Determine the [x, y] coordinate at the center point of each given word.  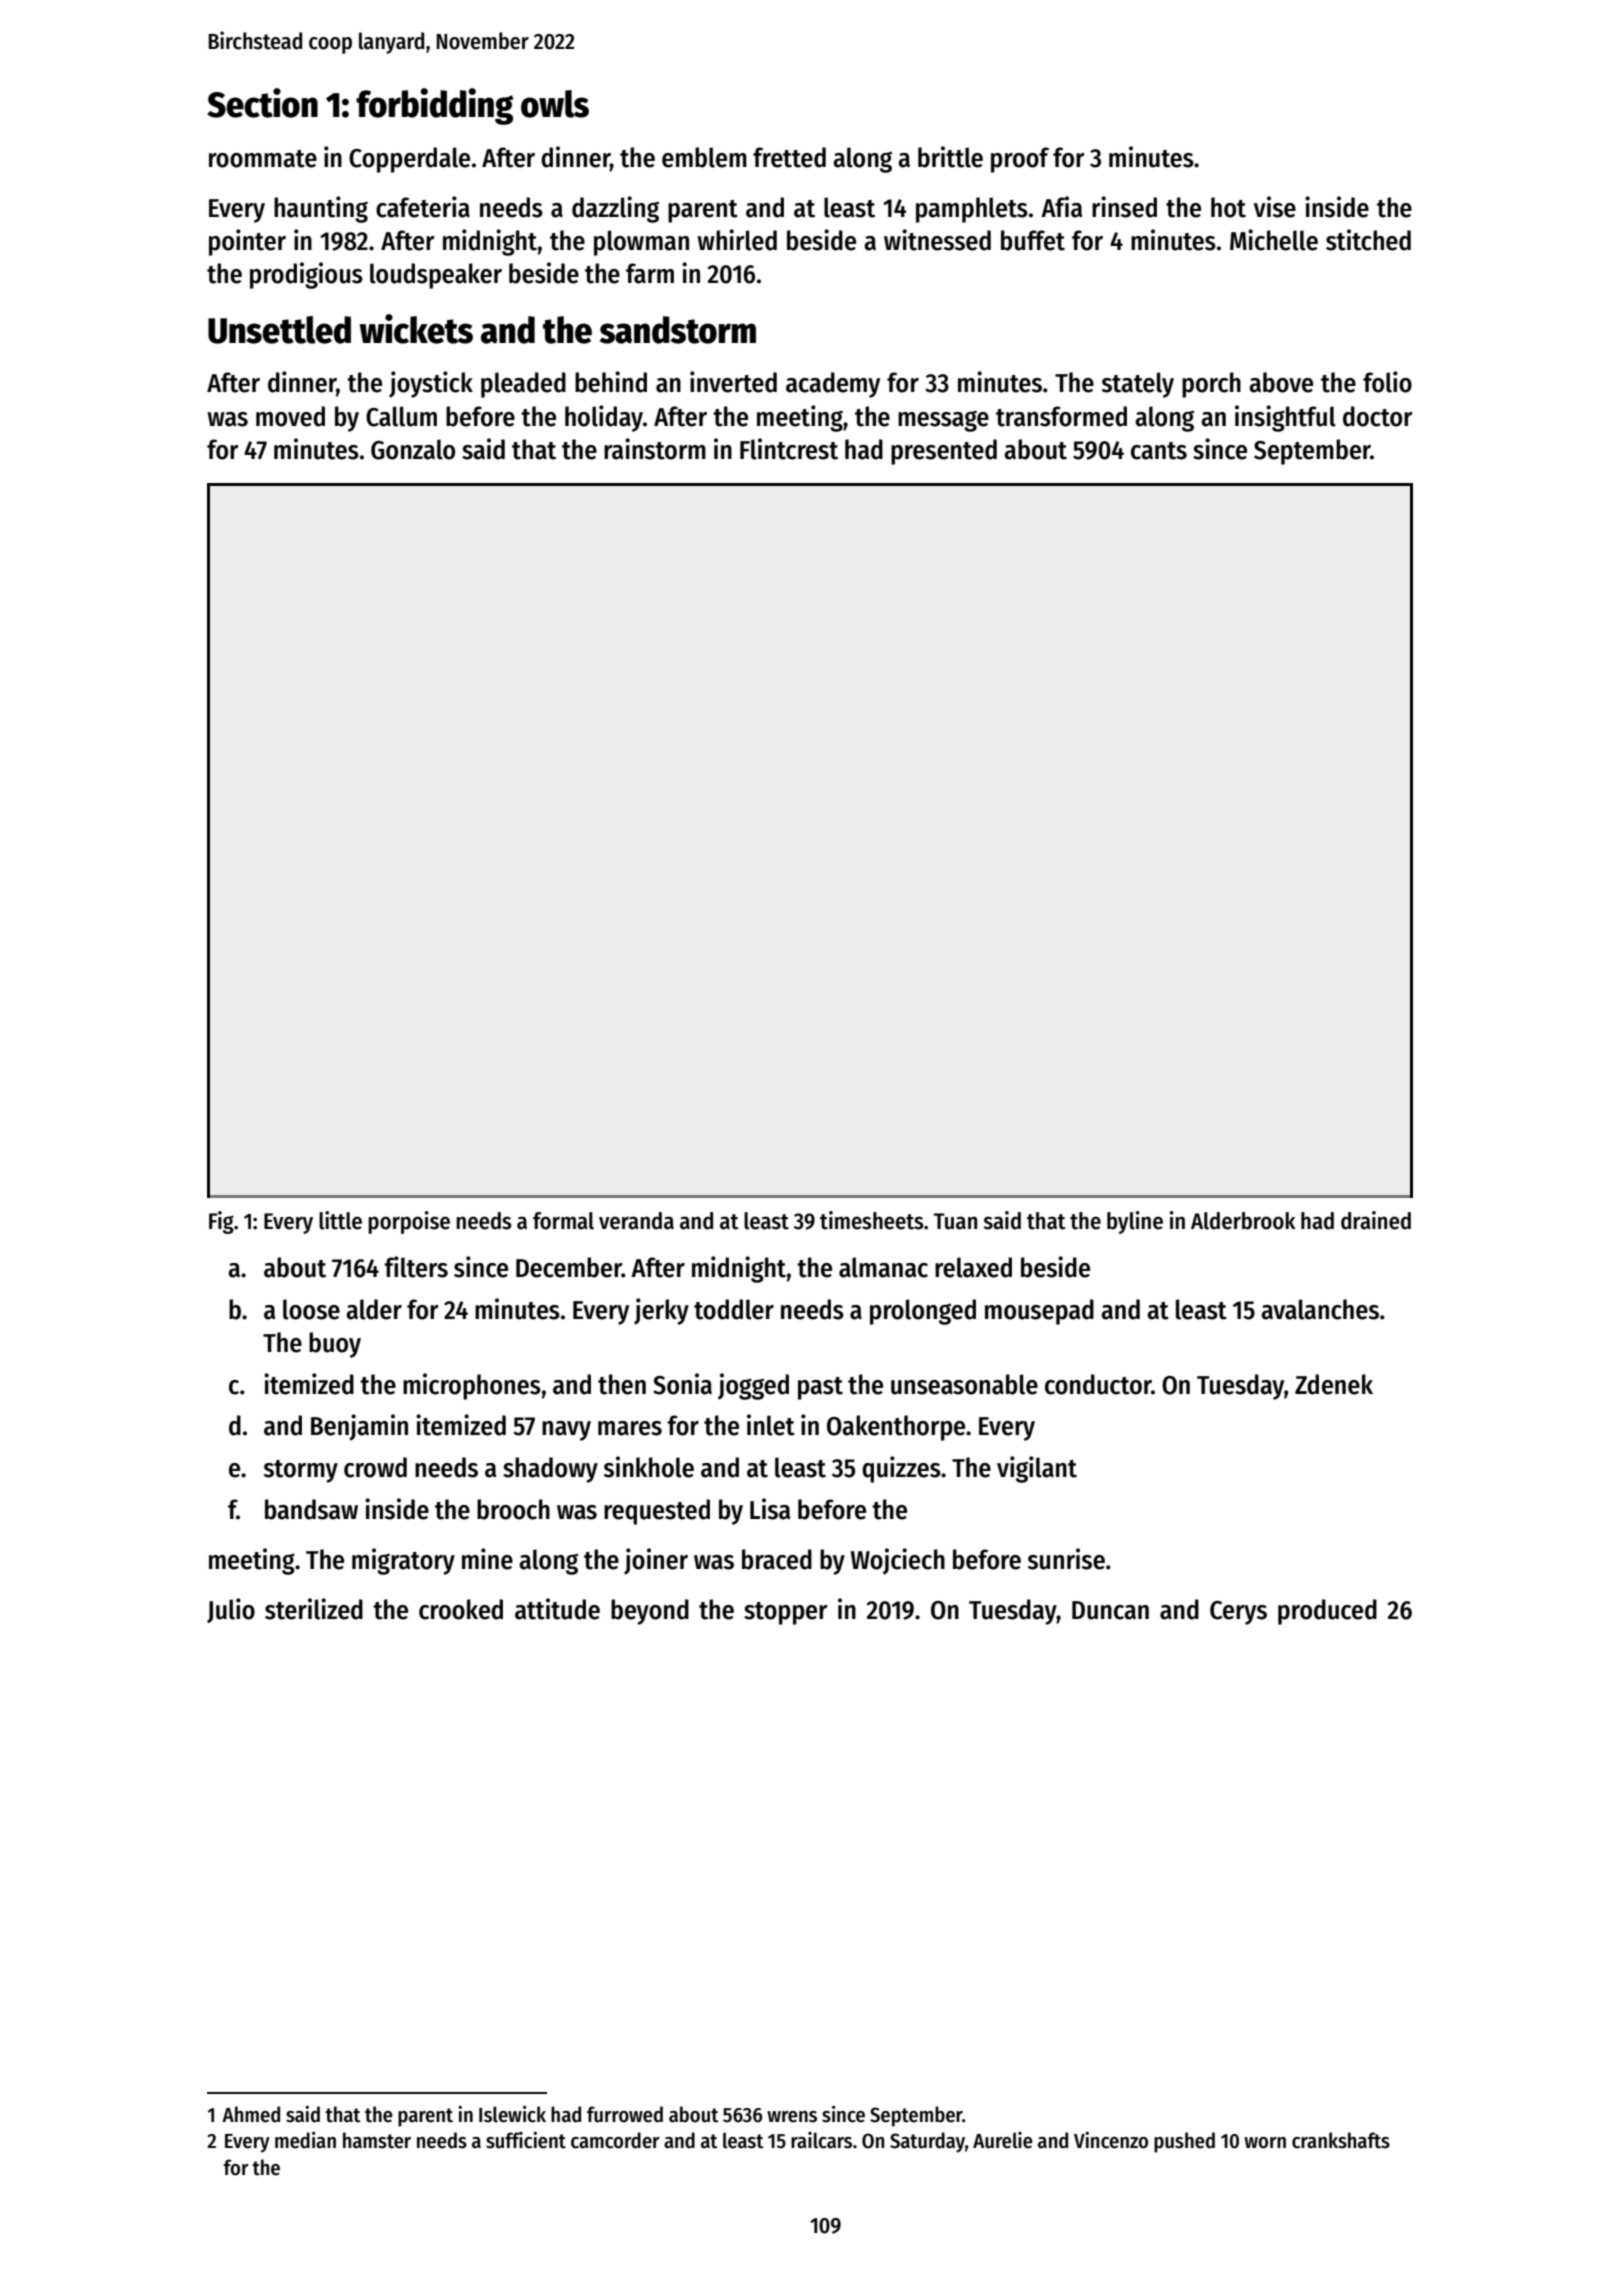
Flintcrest [789, 449]
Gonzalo [413, 449]
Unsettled [279, 330]
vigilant [1037, 1469]
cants [1159, 451]
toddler [734, 1309]
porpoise [409, 1222]
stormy [301, 1471]
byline [1135, 1222]
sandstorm [677, 330]
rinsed [1124, 207]
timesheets [872, 1220]
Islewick [512, 2114]
